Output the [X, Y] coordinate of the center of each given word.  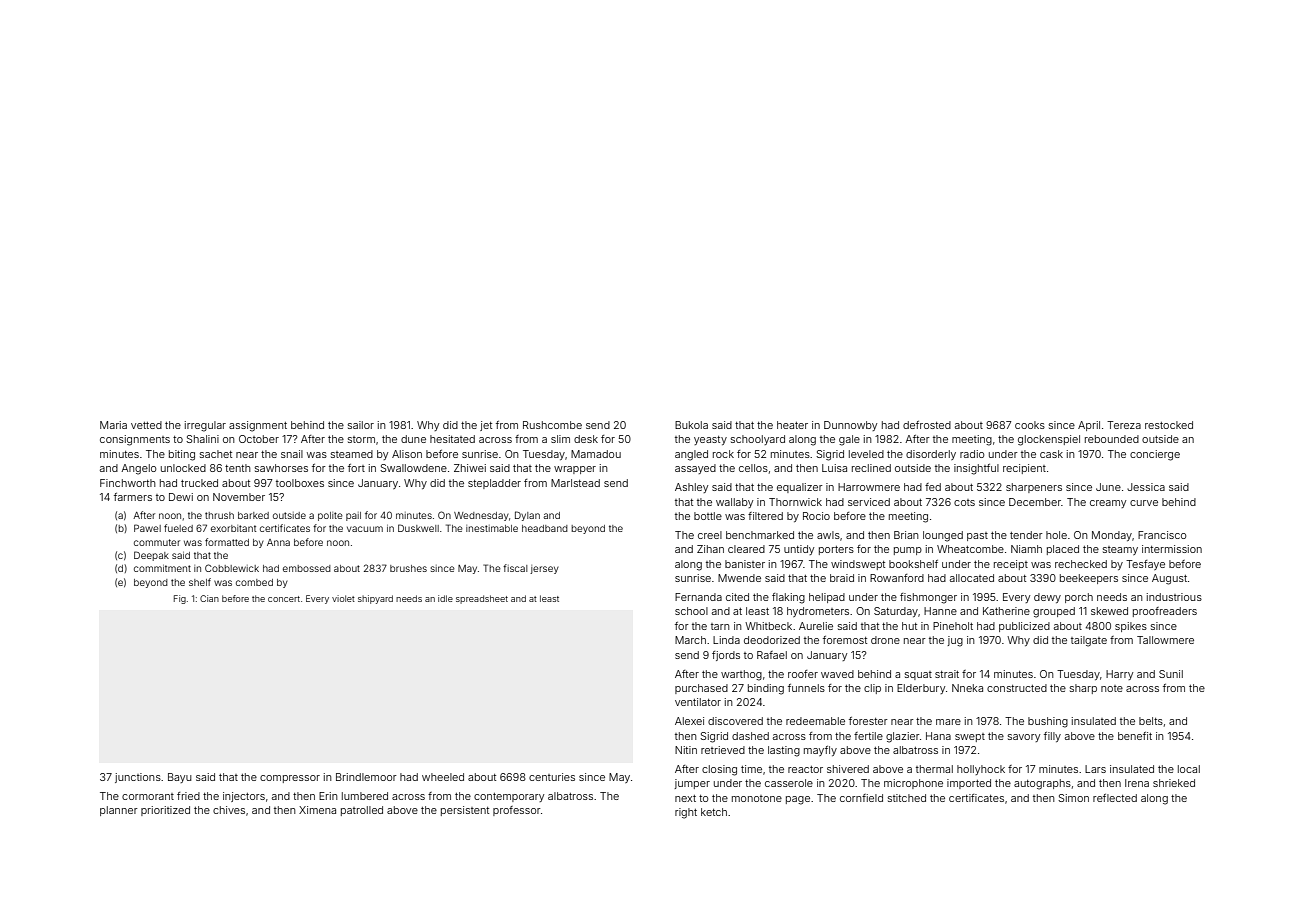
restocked [1169, 425]
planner [119, 811]
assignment [258, 426]
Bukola [691, 425]
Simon [1073, 798]
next [685, 798]
